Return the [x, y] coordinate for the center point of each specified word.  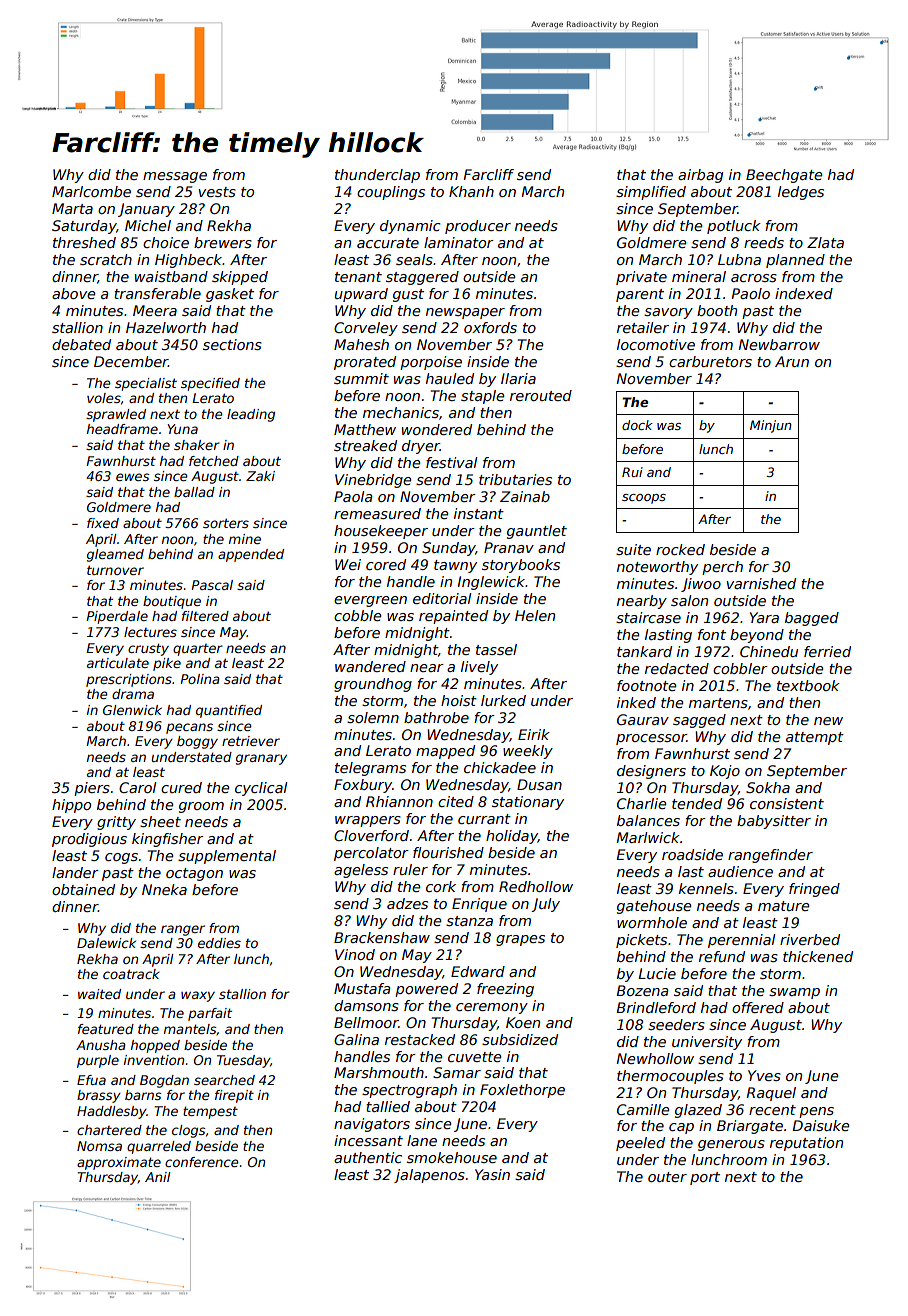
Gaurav [643, 719]
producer [478, 227]
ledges [801, 193]
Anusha [101, 1045]
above [73, 293]
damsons [366, 1005]
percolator [371, 854]
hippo [71, 806]
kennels [706, 888]
